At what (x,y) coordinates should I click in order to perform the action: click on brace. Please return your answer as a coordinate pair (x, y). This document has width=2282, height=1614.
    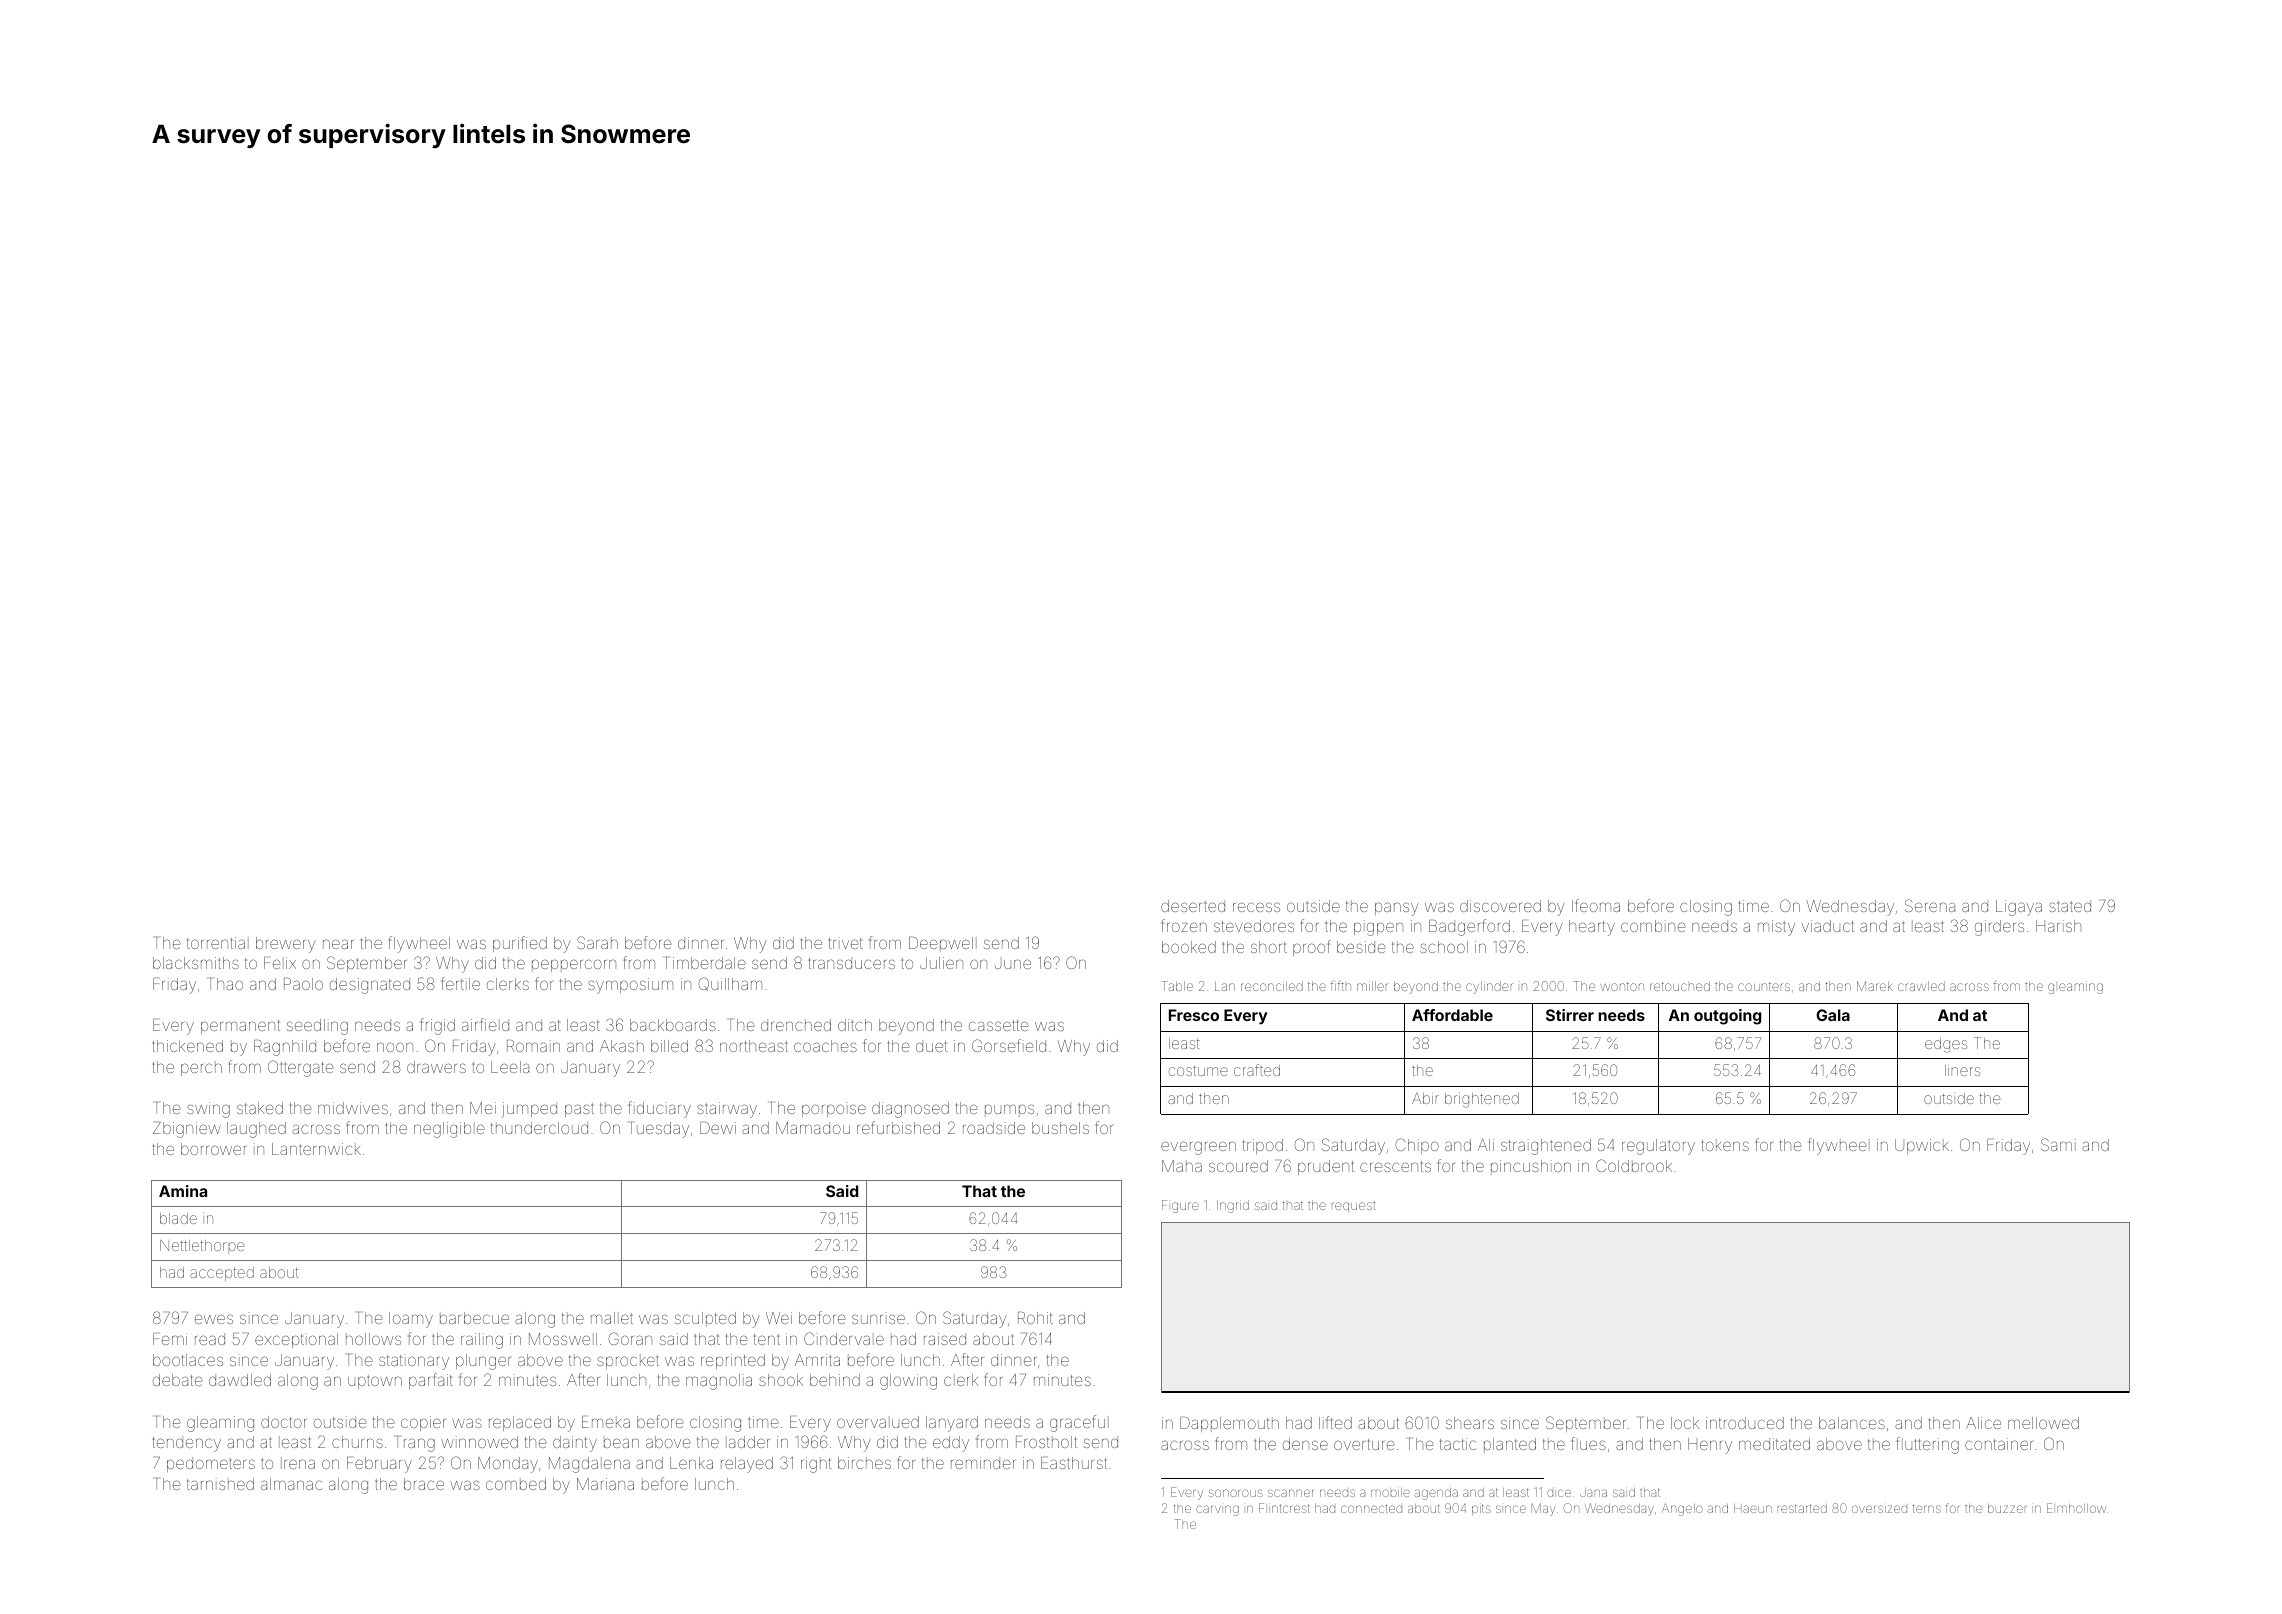
    Looking at the image, I should click on (424, 1484).
